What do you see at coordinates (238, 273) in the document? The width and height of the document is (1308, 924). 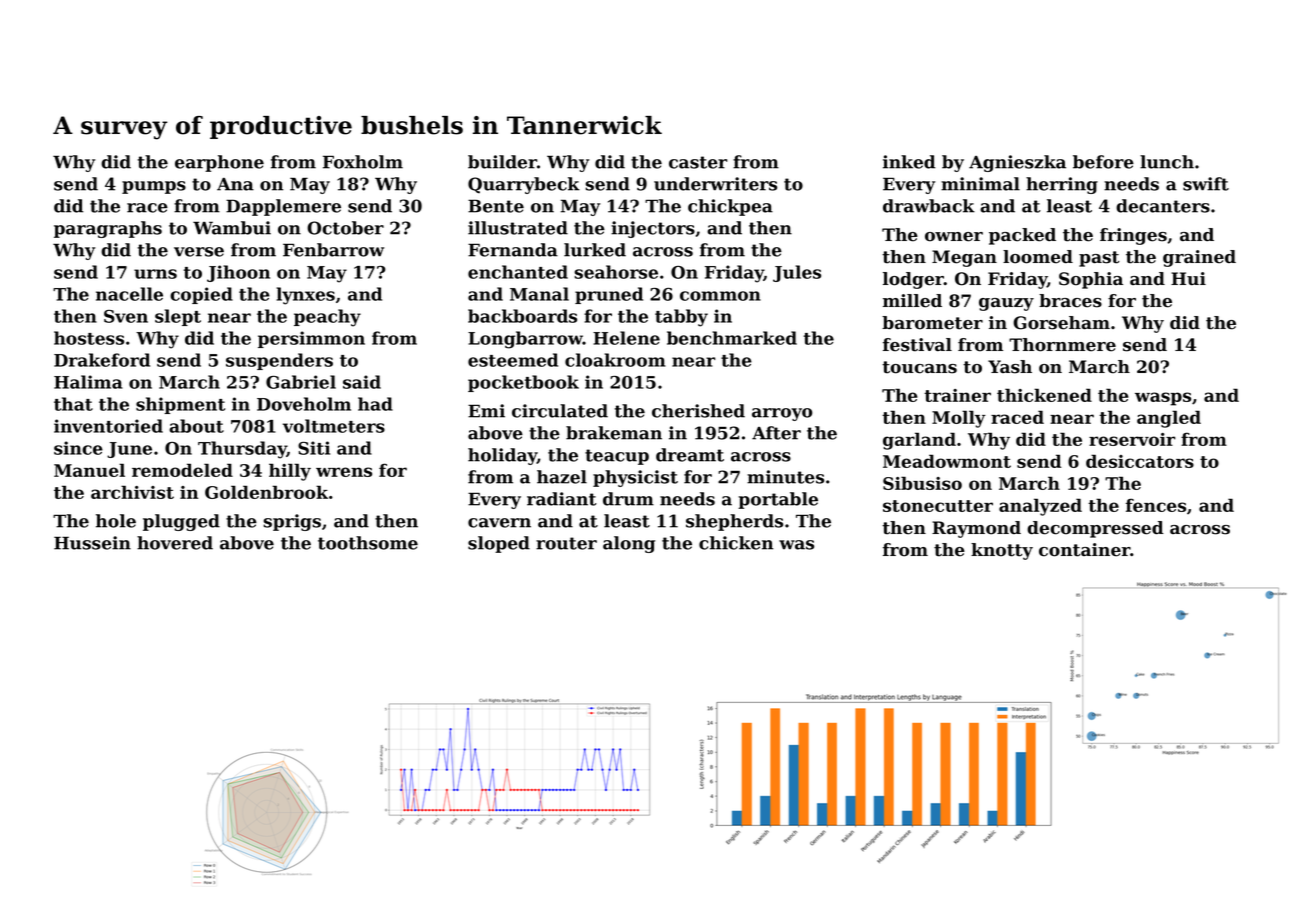 I see `Jihoon` at bounding box center [238, 273].
